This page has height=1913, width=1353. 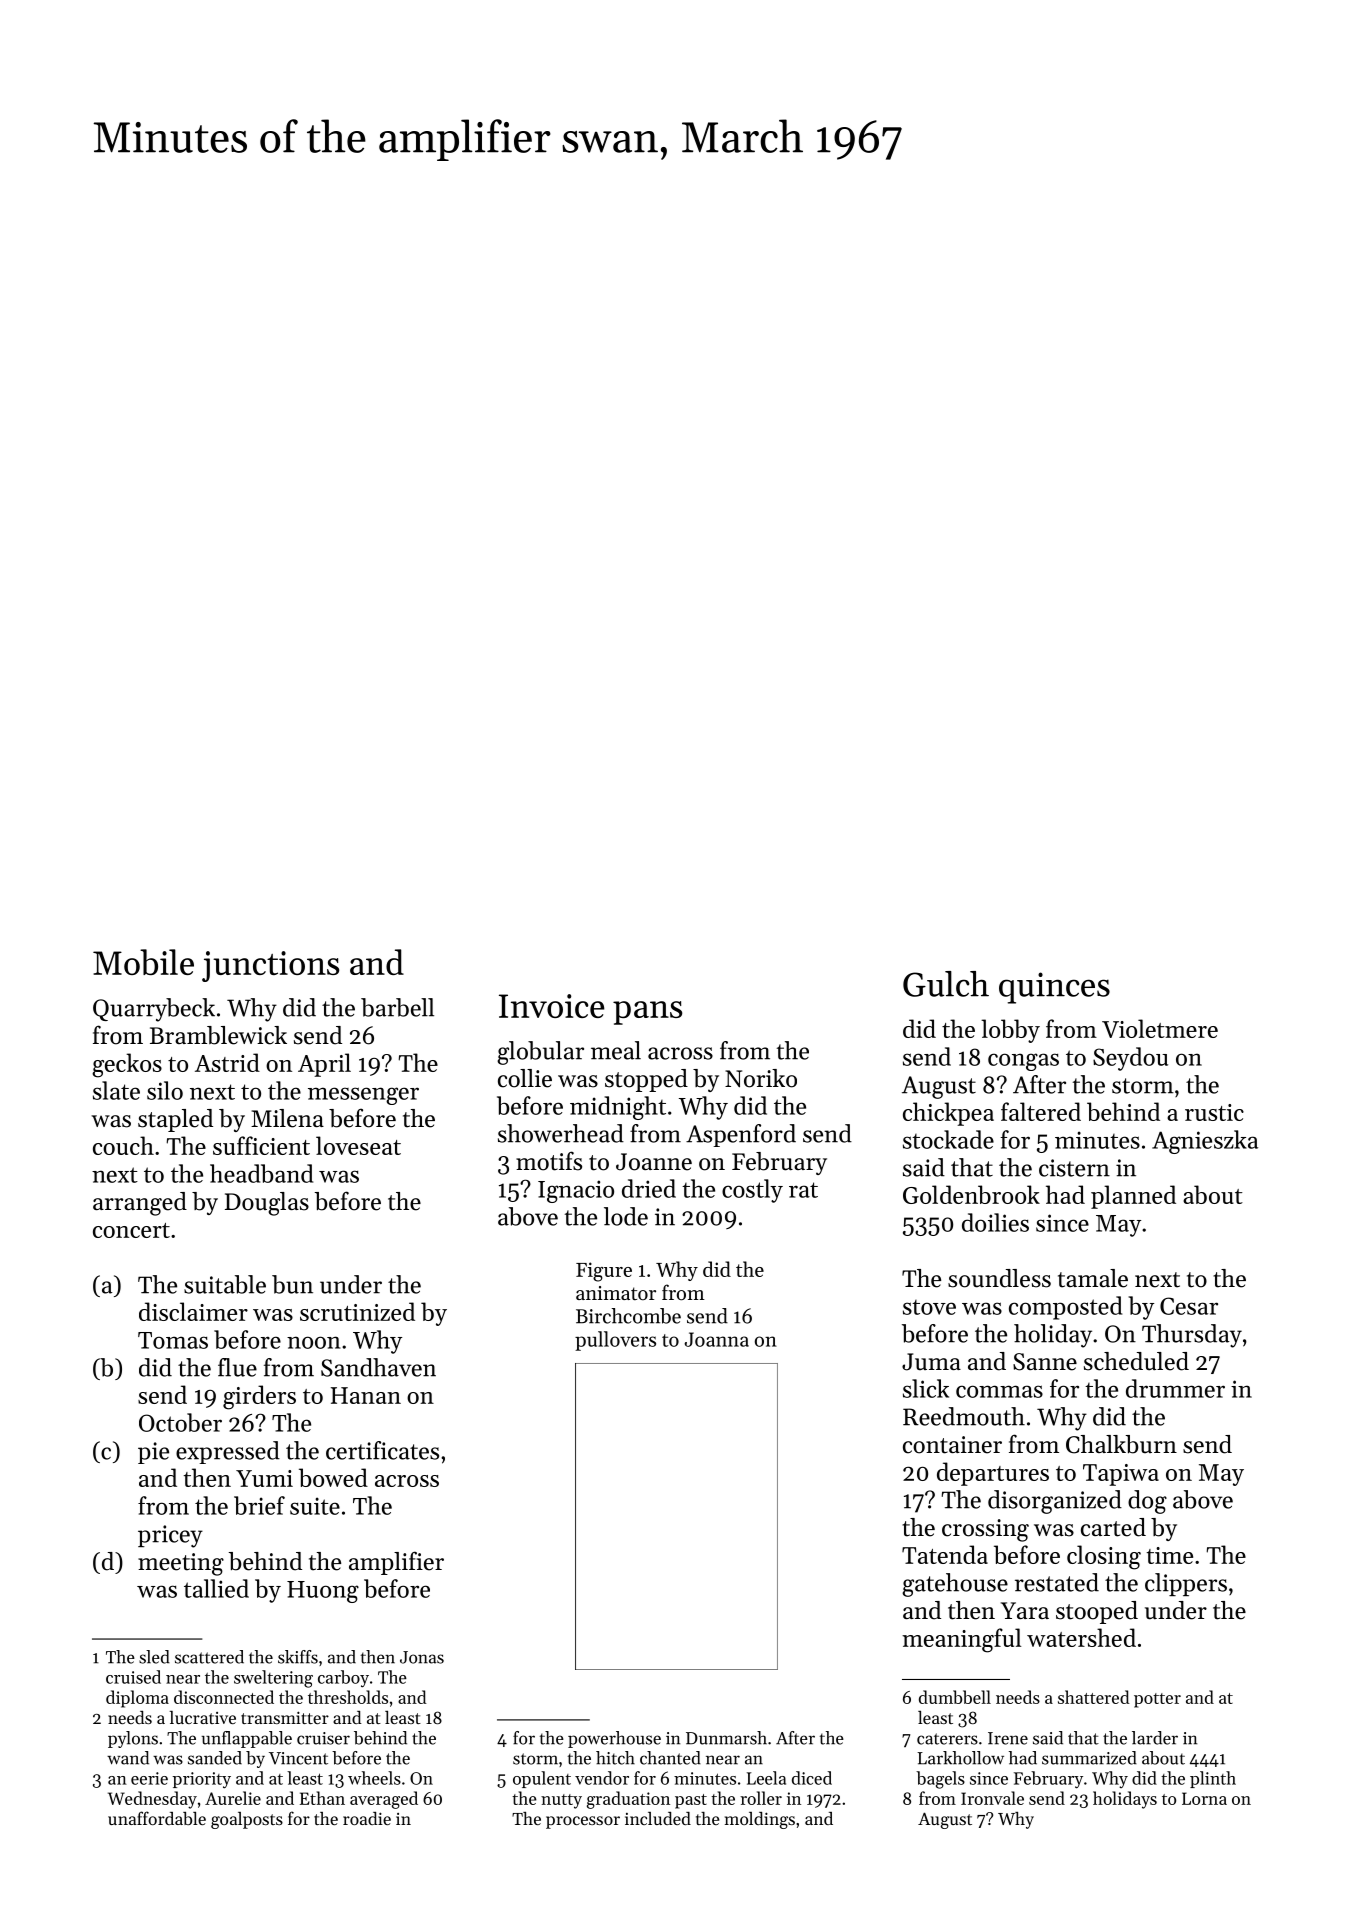 I want to click on Gulch, so click(x=946, y=984).
